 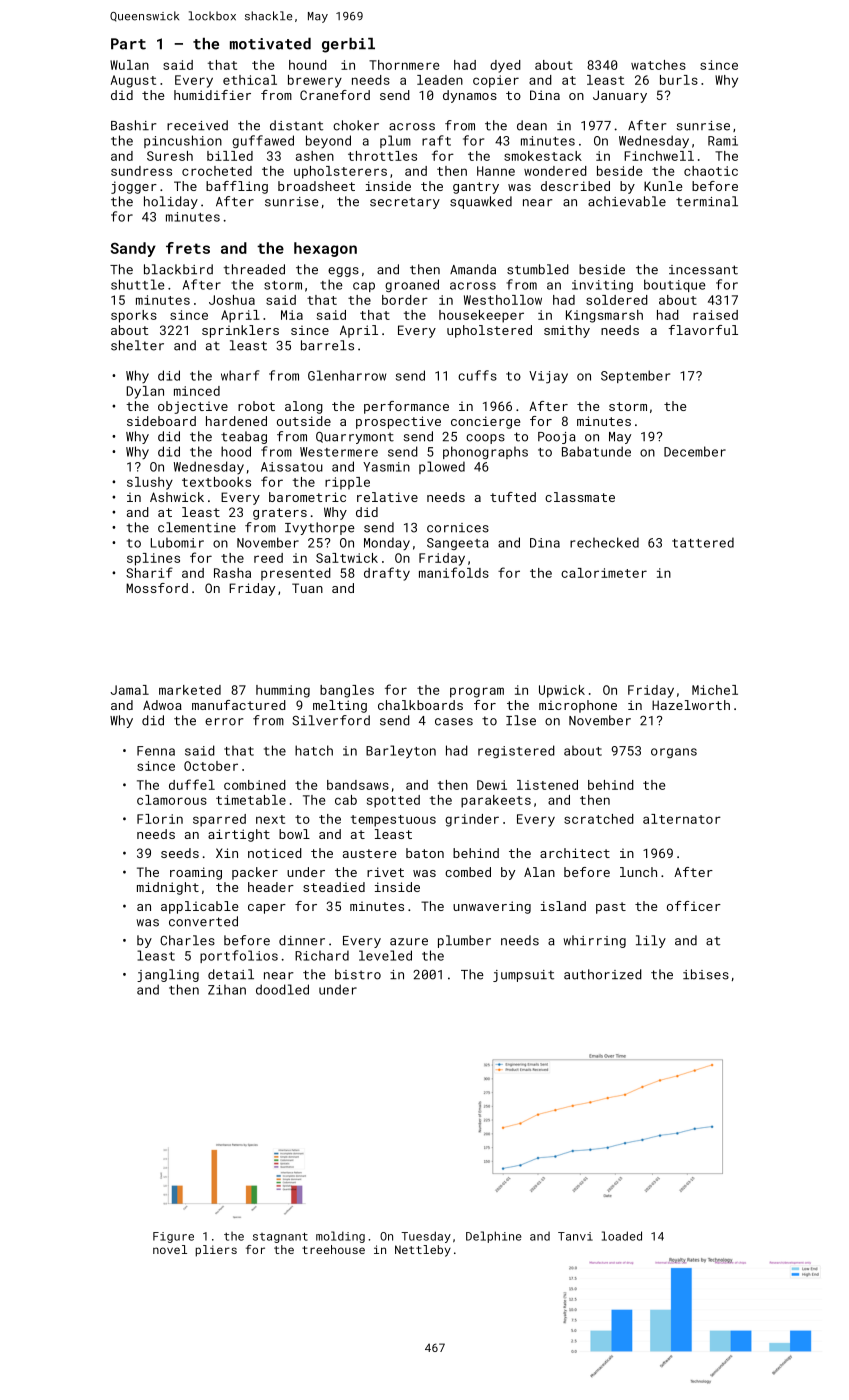 I want to click on secretary, so click(x=405, y=203).
